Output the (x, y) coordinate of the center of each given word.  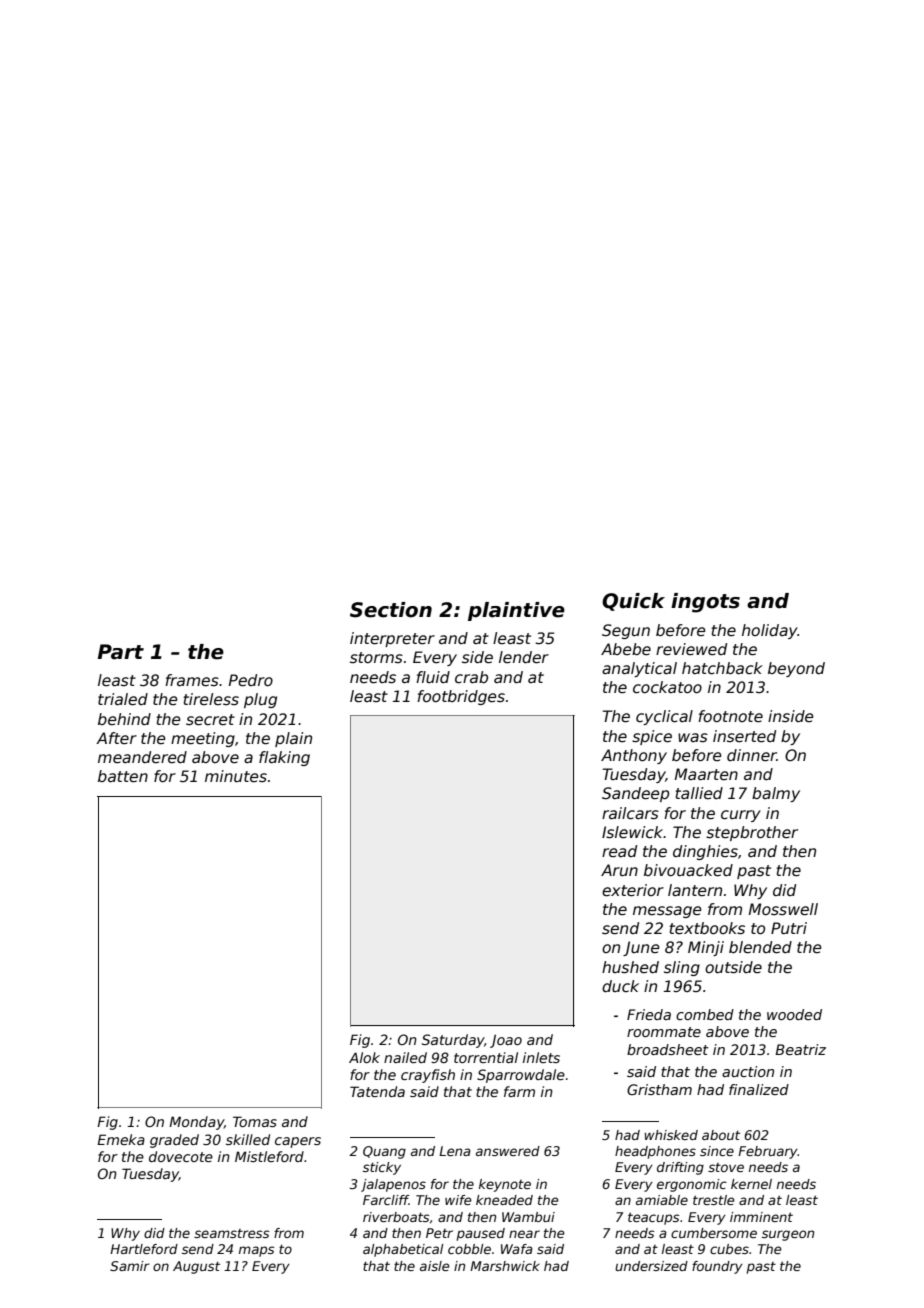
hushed (630, 967)
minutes (236, 776)
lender (524, 657)
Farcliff (386, 1200)
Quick (633, 602)
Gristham (659, 1089)
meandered (142, 757)
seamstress (232, 1233)
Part (120, 652)
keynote (505, 1185)
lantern (695, 890)
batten (123, 776)
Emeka (121, 1139)
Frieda (649, 1014)
